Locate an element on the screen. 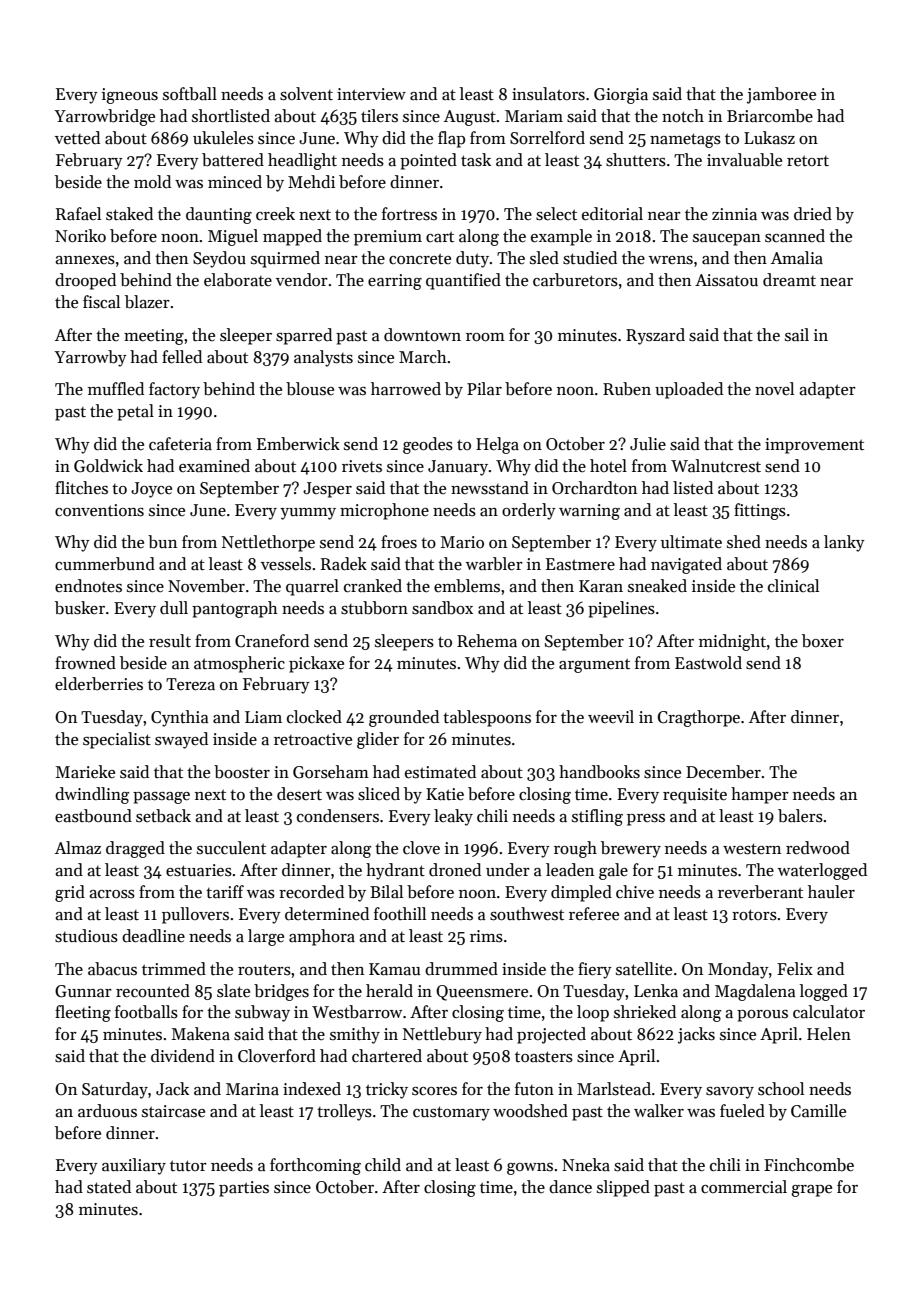 The width and height of the screenshot is (924, 1314). balers is located at coordinates (800, 816).
